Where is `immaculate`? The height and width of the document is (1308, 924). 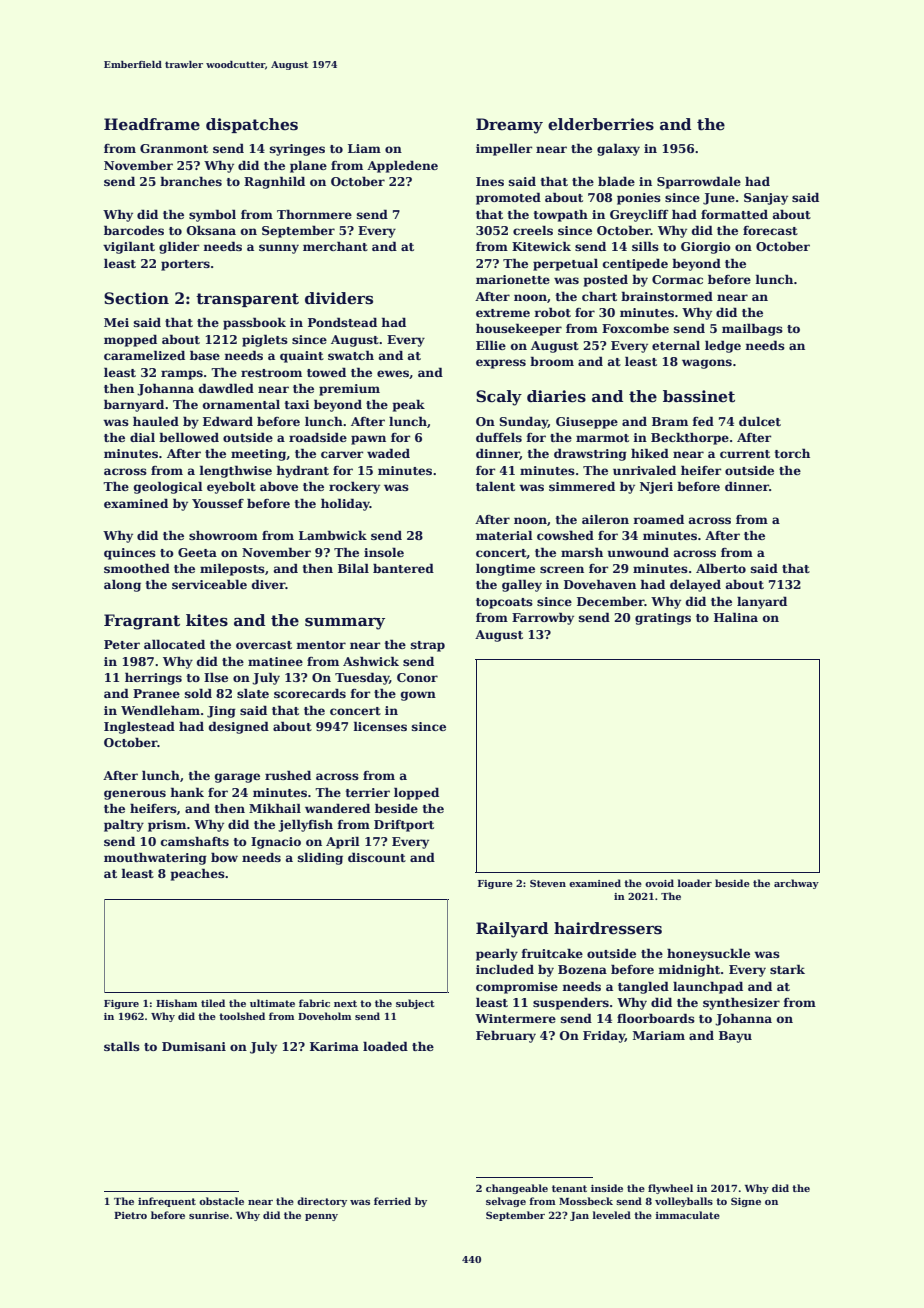
immaculate is located at coordinates (688, 1215).
